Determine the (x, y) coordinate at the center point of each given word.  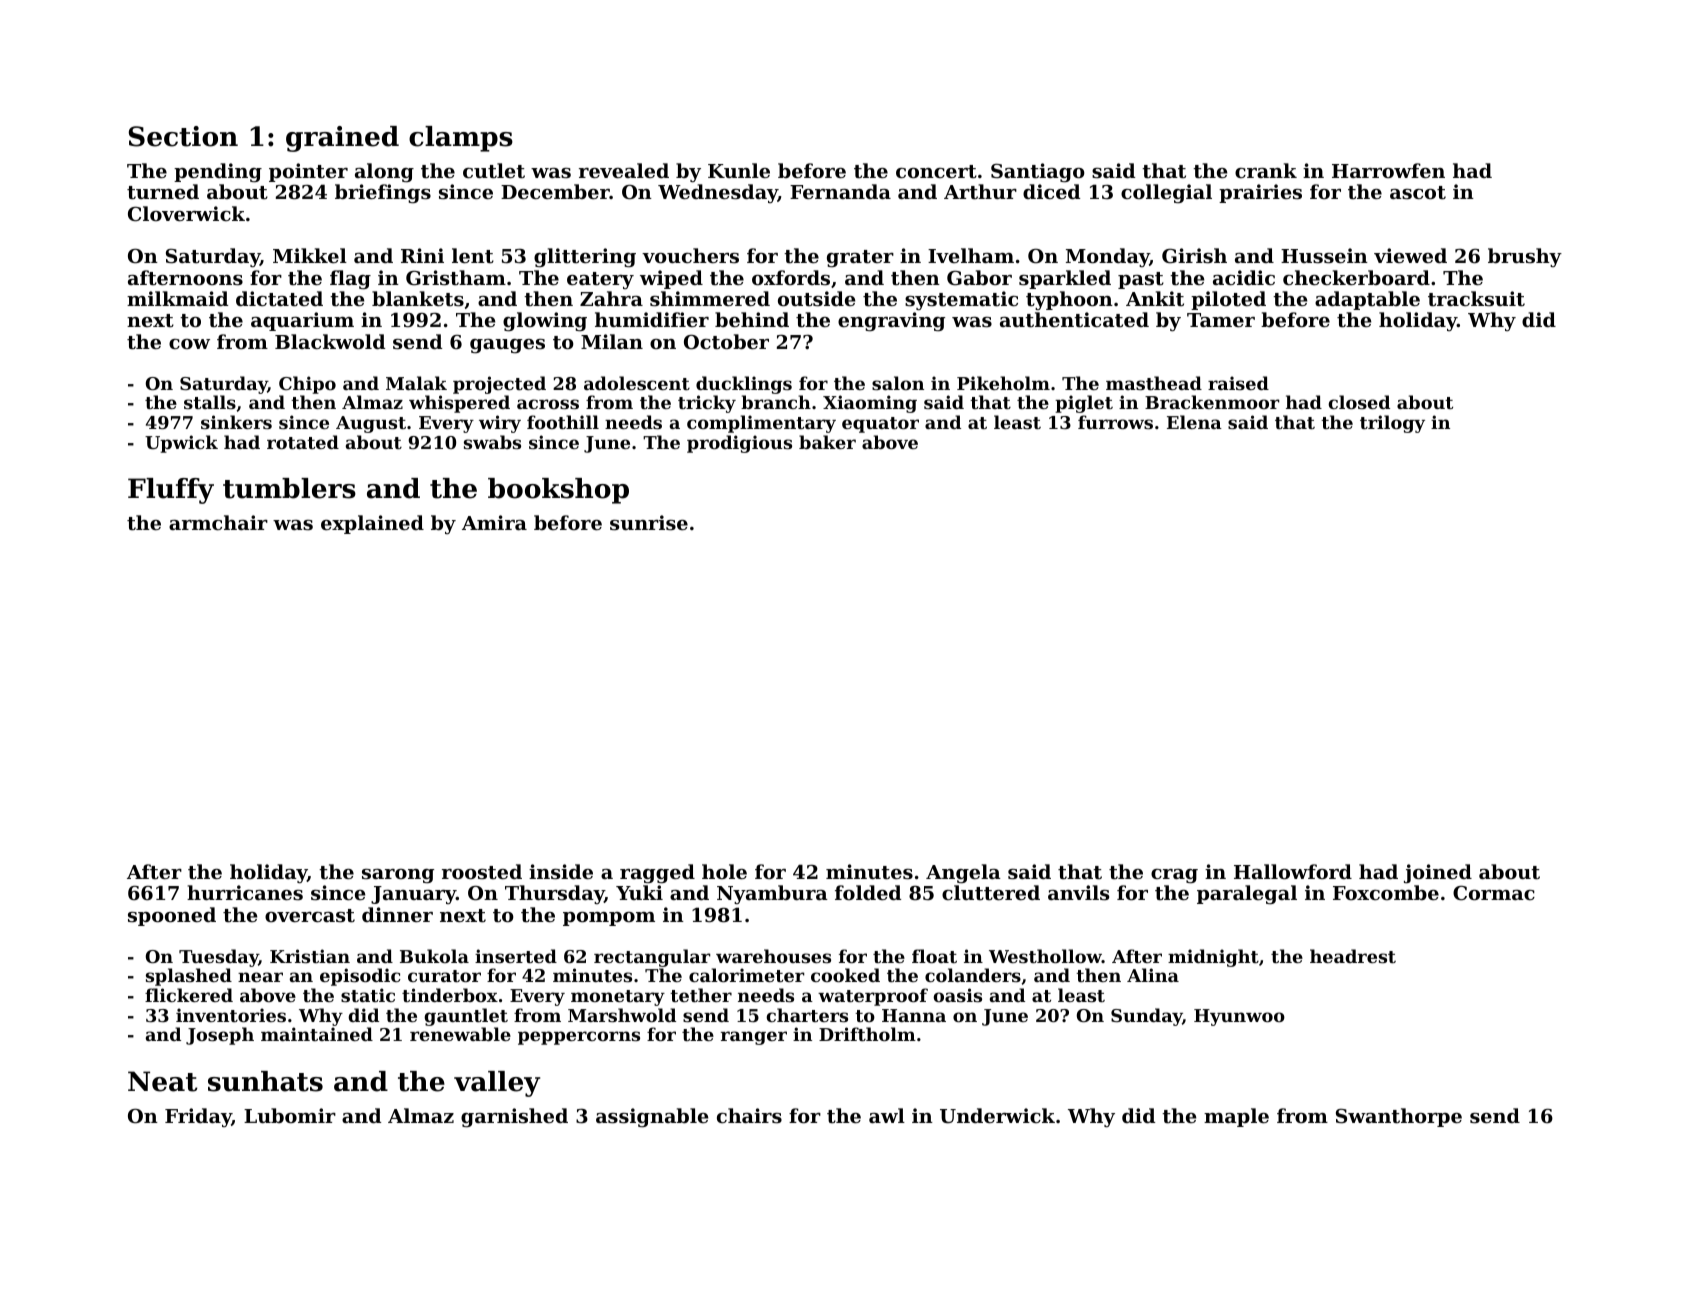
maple (1236, 1117)
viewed (1410, 255)
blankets (418, 299)
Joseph (220, 1036)
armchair (218, 522)
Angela (963, 874)
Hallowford (1293, 871)
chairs (749, 1116)
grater (860, 258)
